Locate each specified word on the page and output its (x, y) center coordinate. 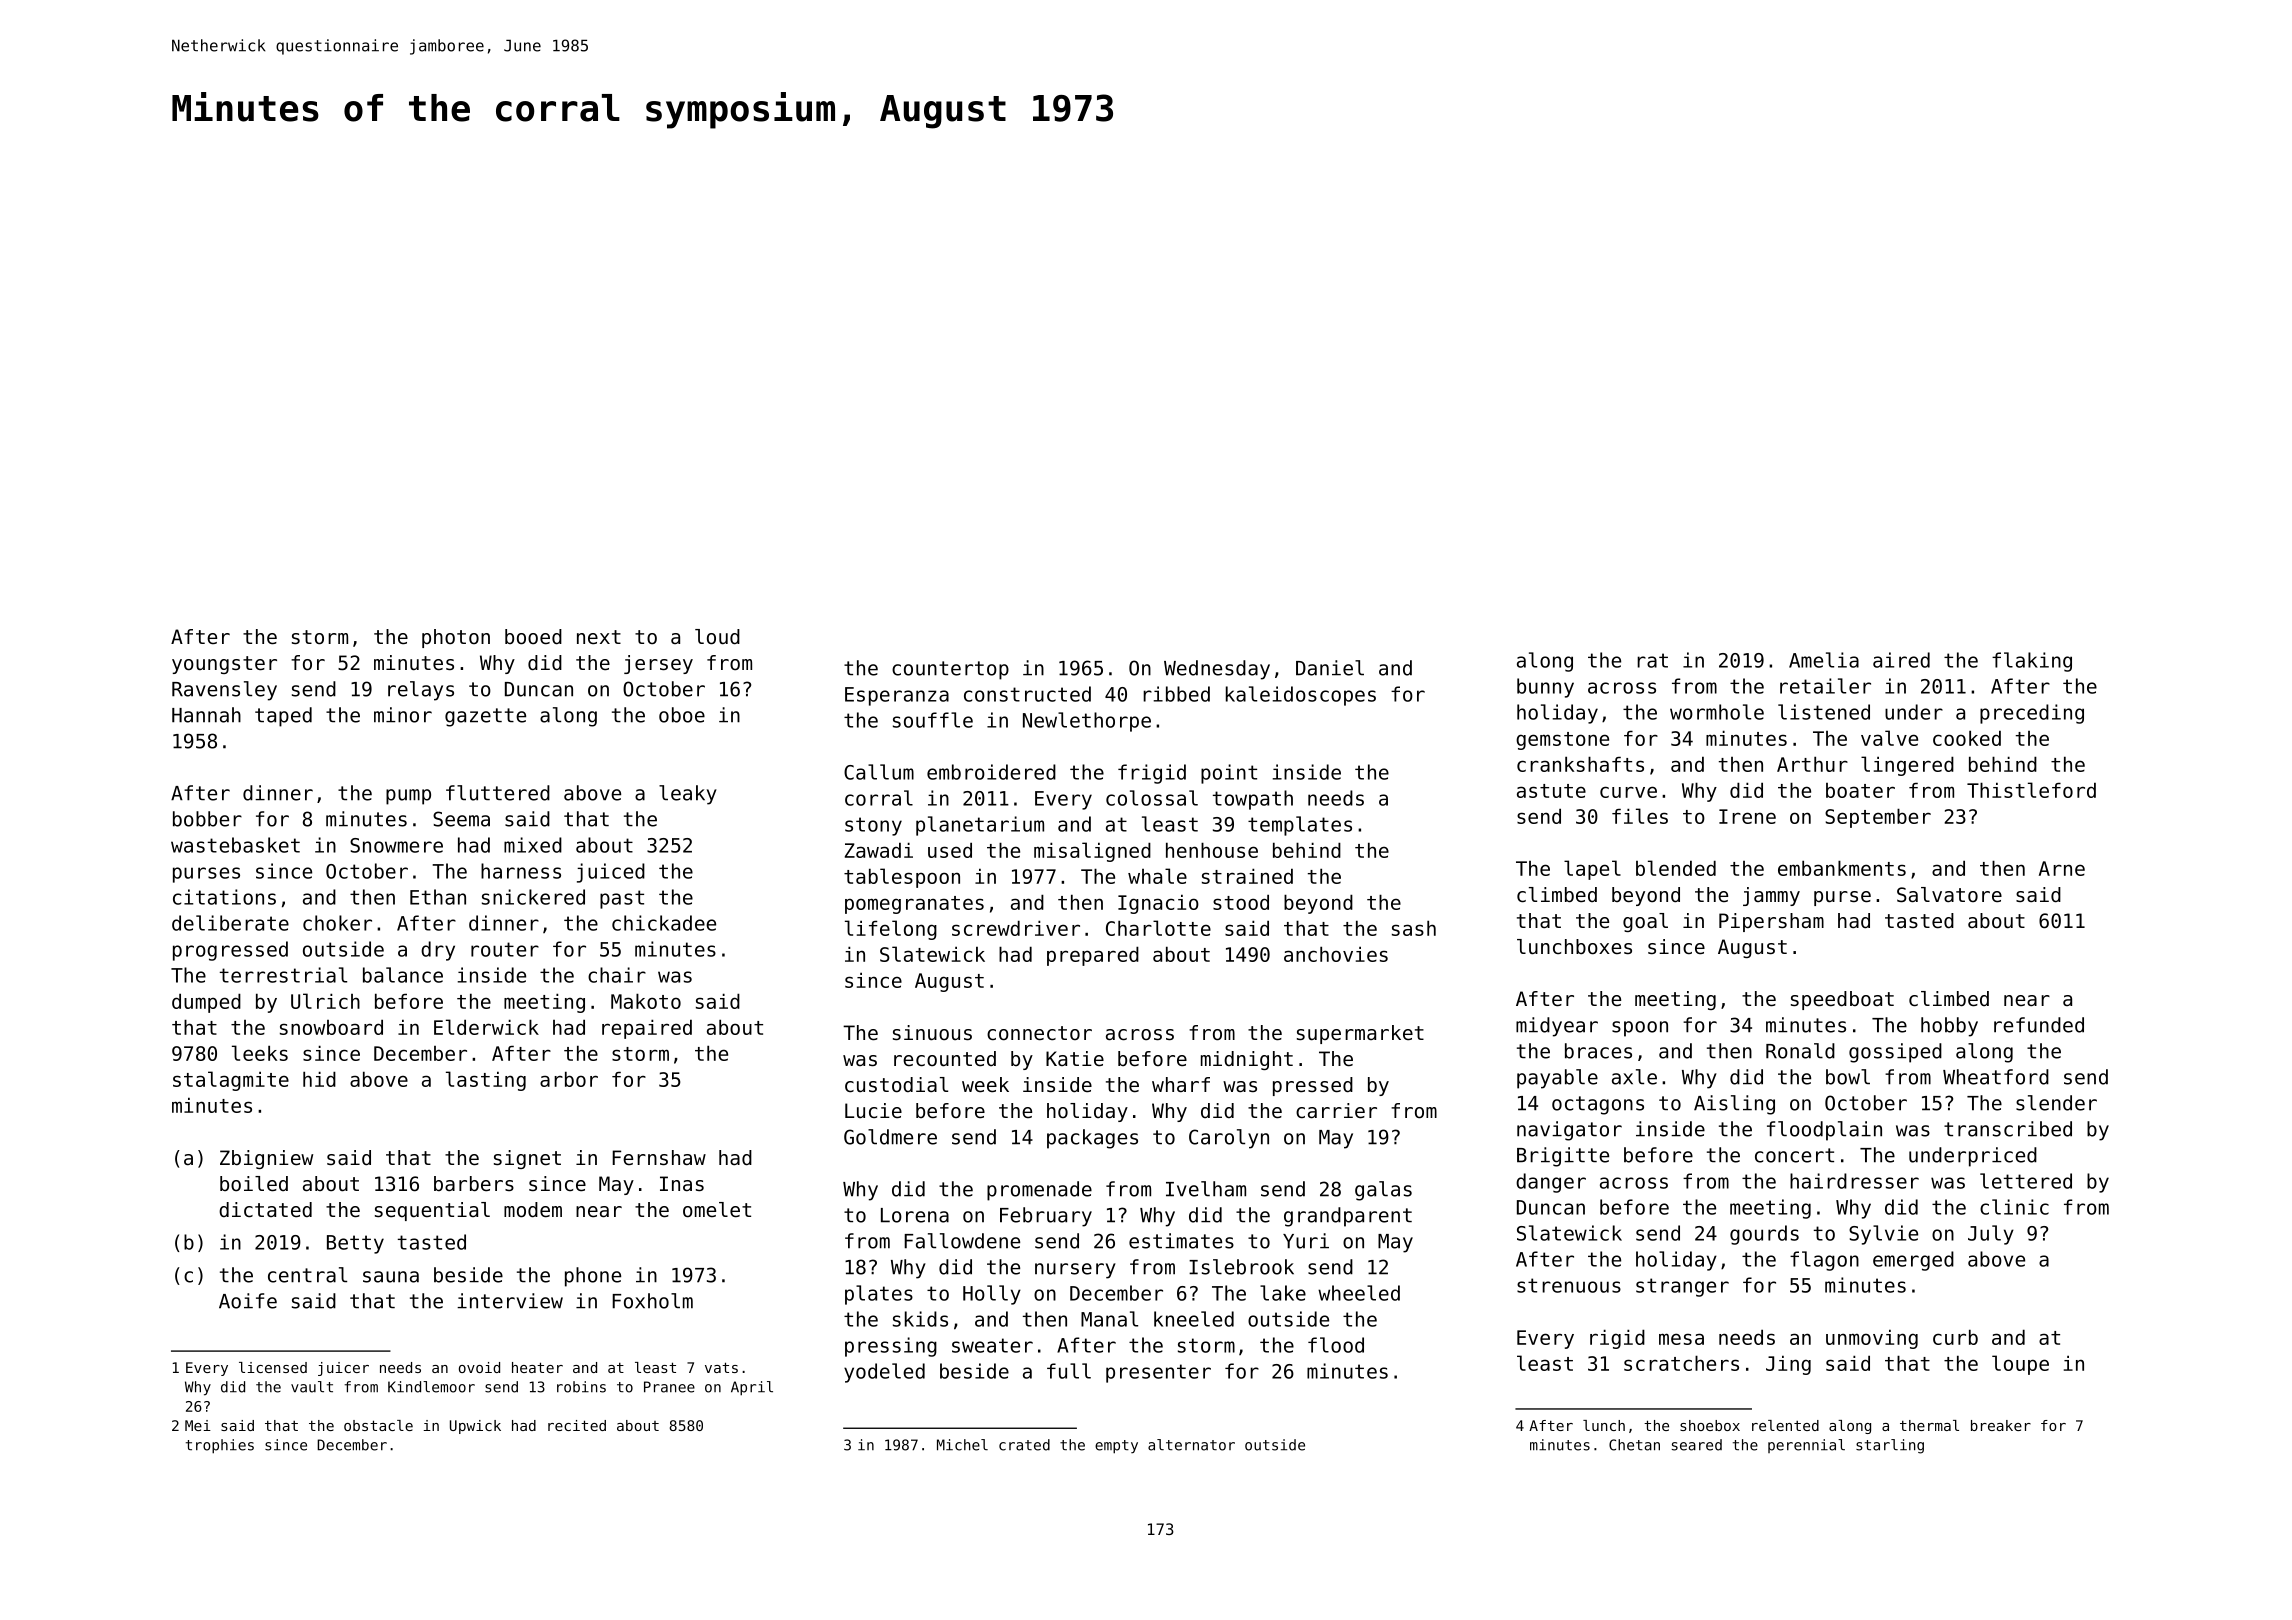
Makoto (646, 1001)
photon (456, 638)
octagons (1598, 1105)
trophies (220, 1446)
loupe (2020, 1365)
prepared (1093, 956)
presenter (1158, 1373)
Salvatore (1949, 895)
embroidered (991, 772)
